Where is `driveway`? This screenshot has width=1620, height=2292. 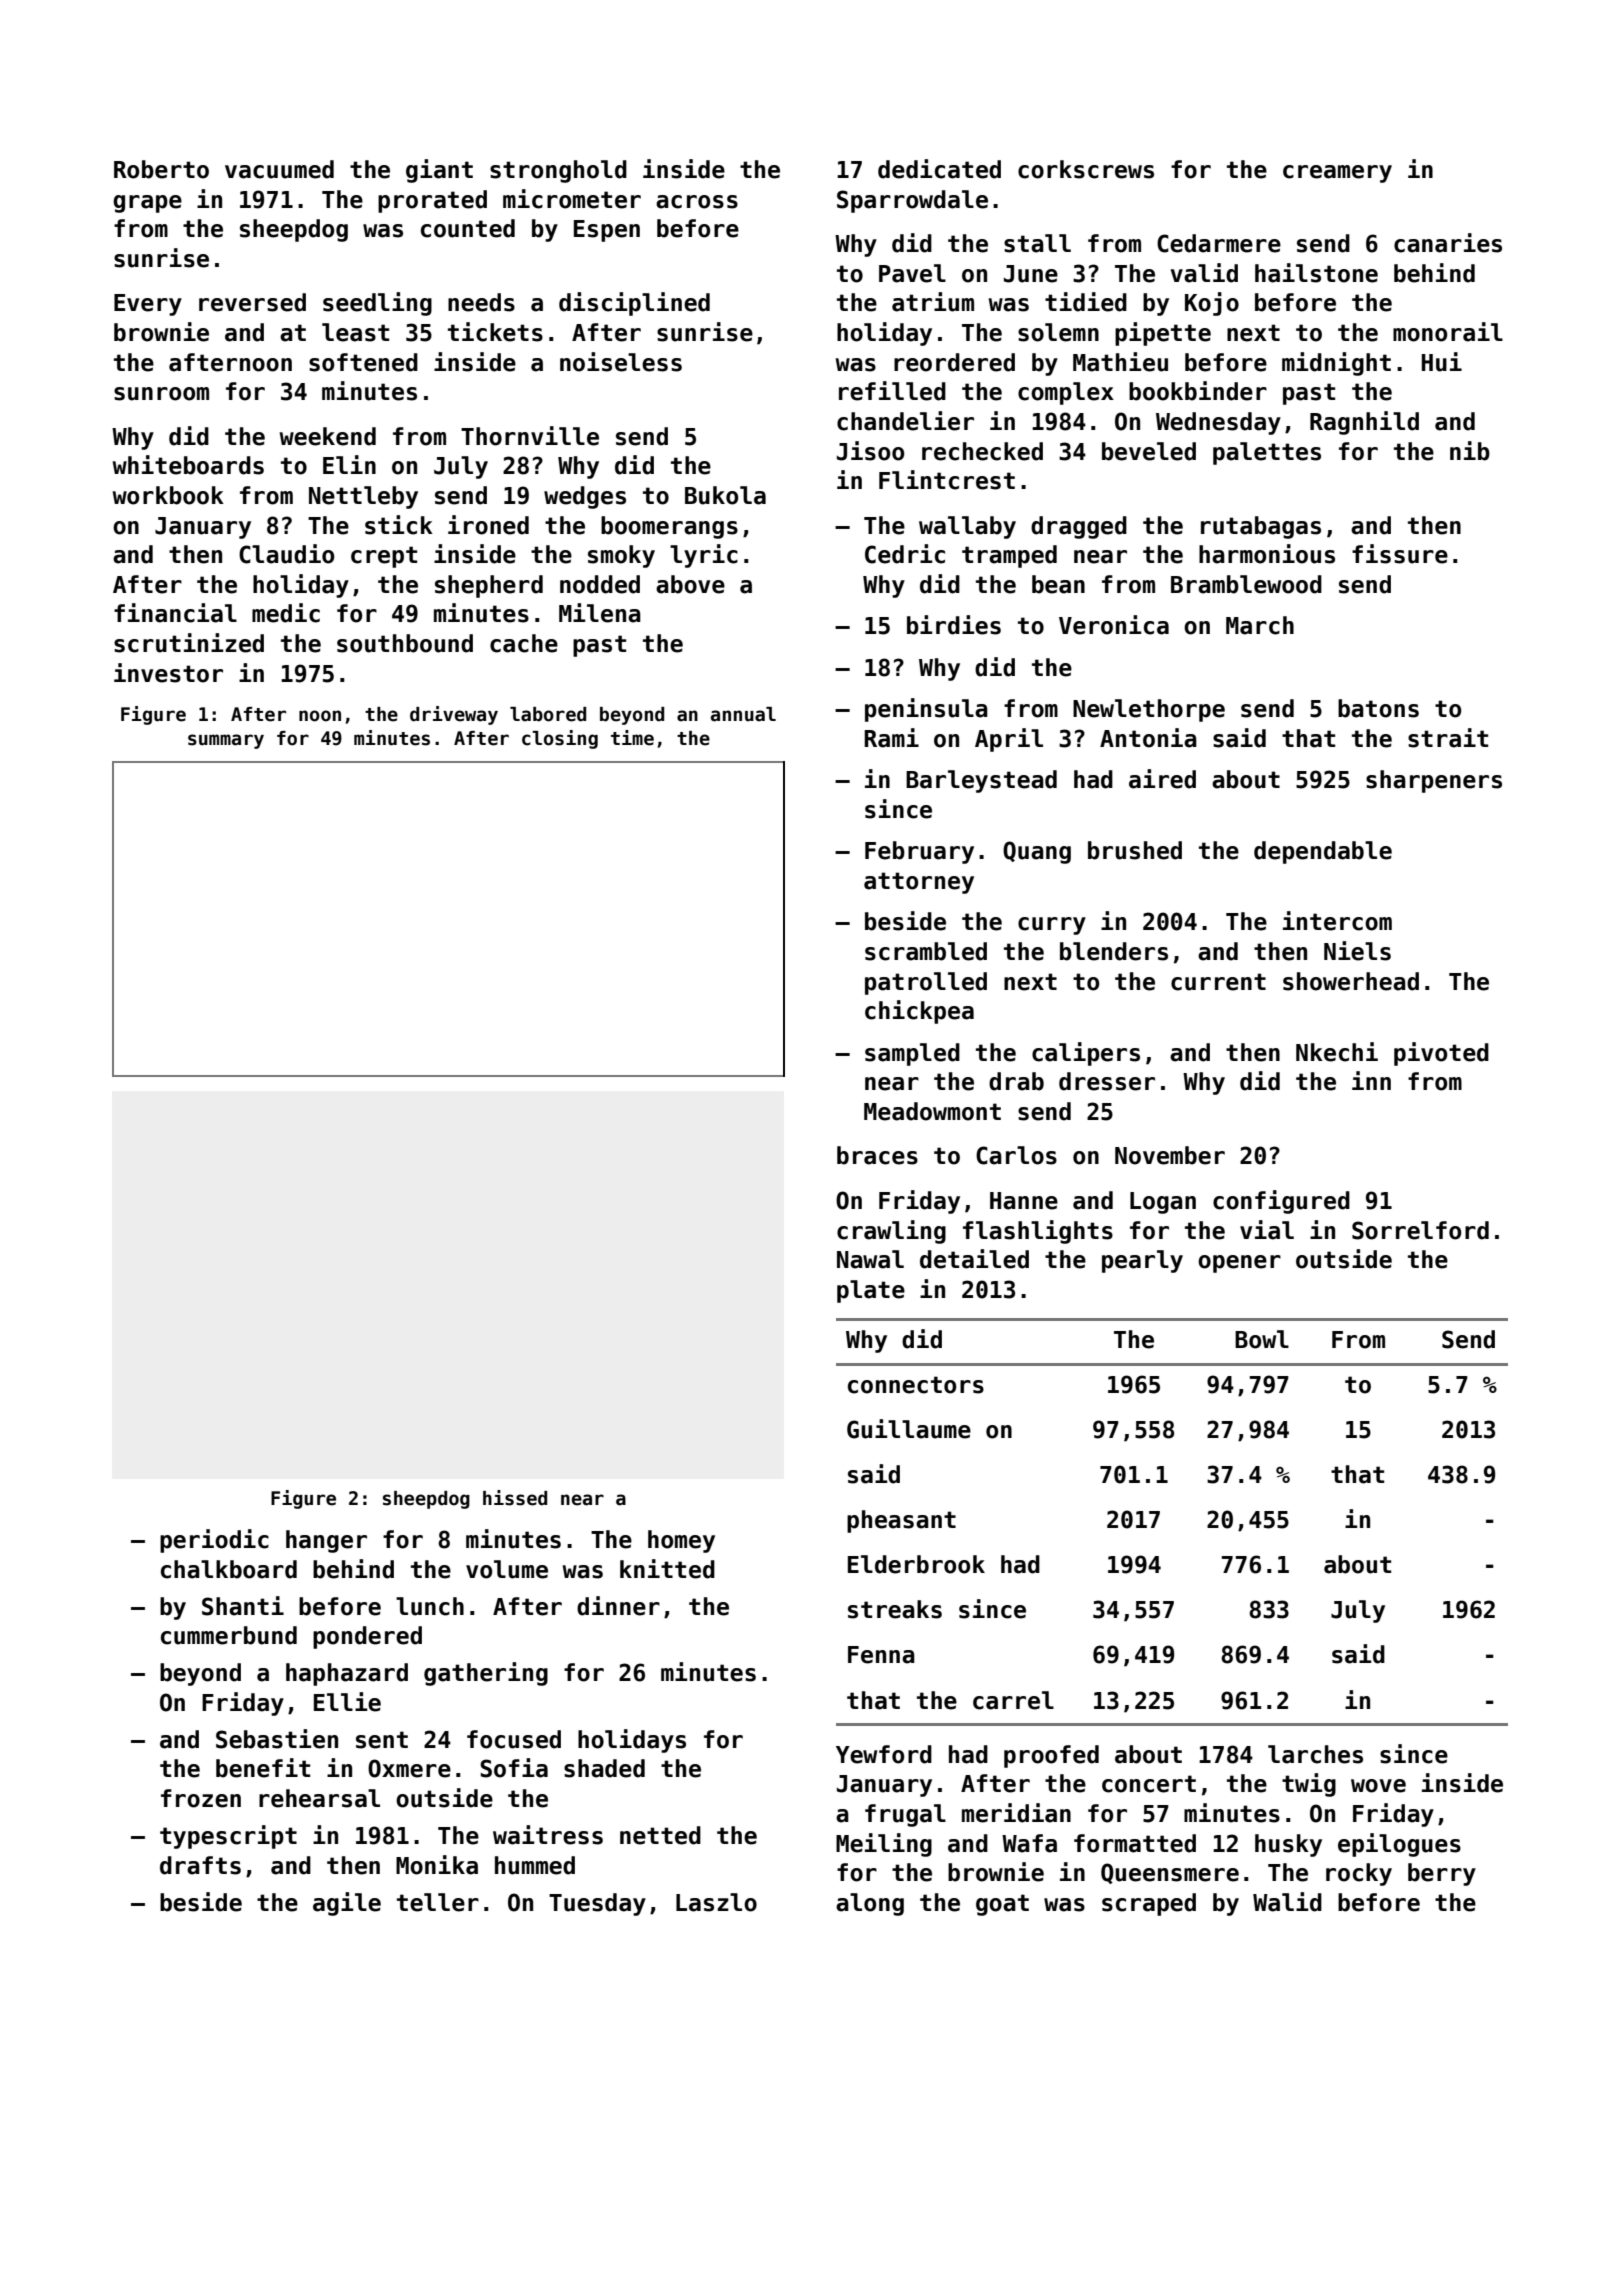 driveway is located at coordinates (454, 715).
